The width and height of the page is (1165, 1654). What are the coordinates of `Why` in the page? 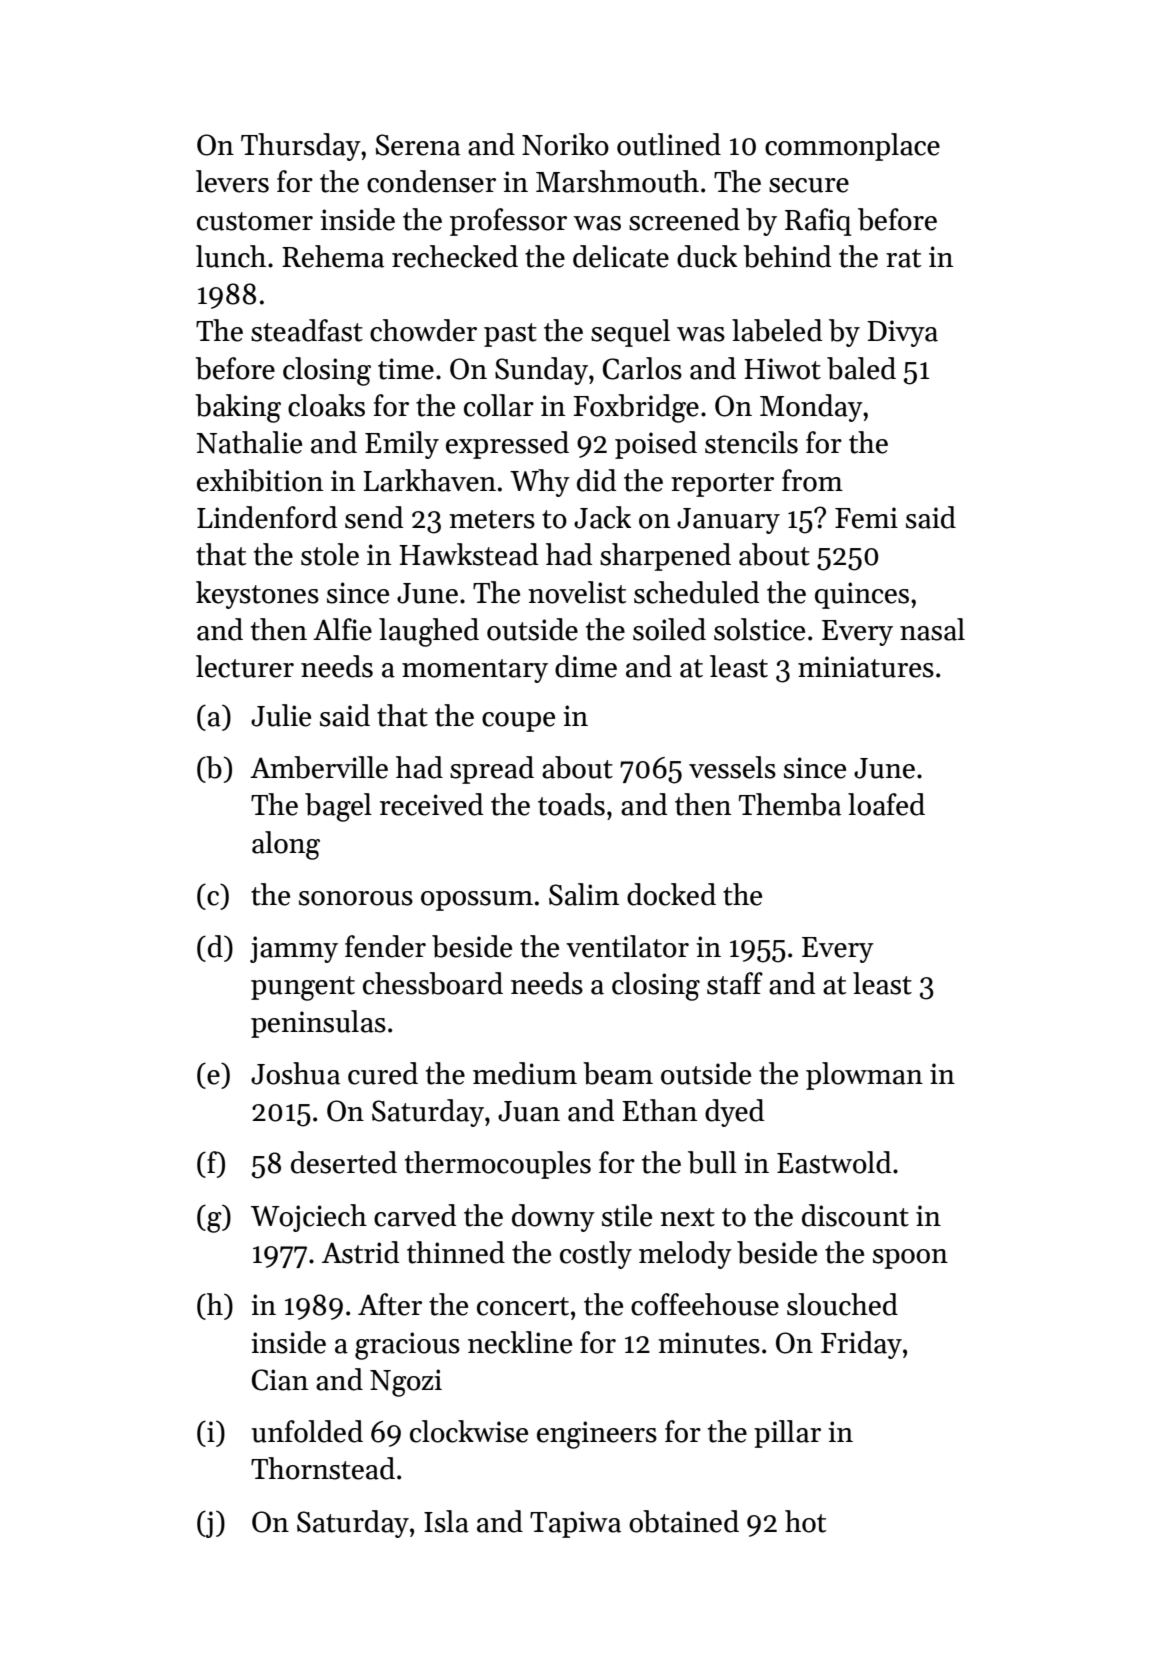 It's located at (540, 483).
